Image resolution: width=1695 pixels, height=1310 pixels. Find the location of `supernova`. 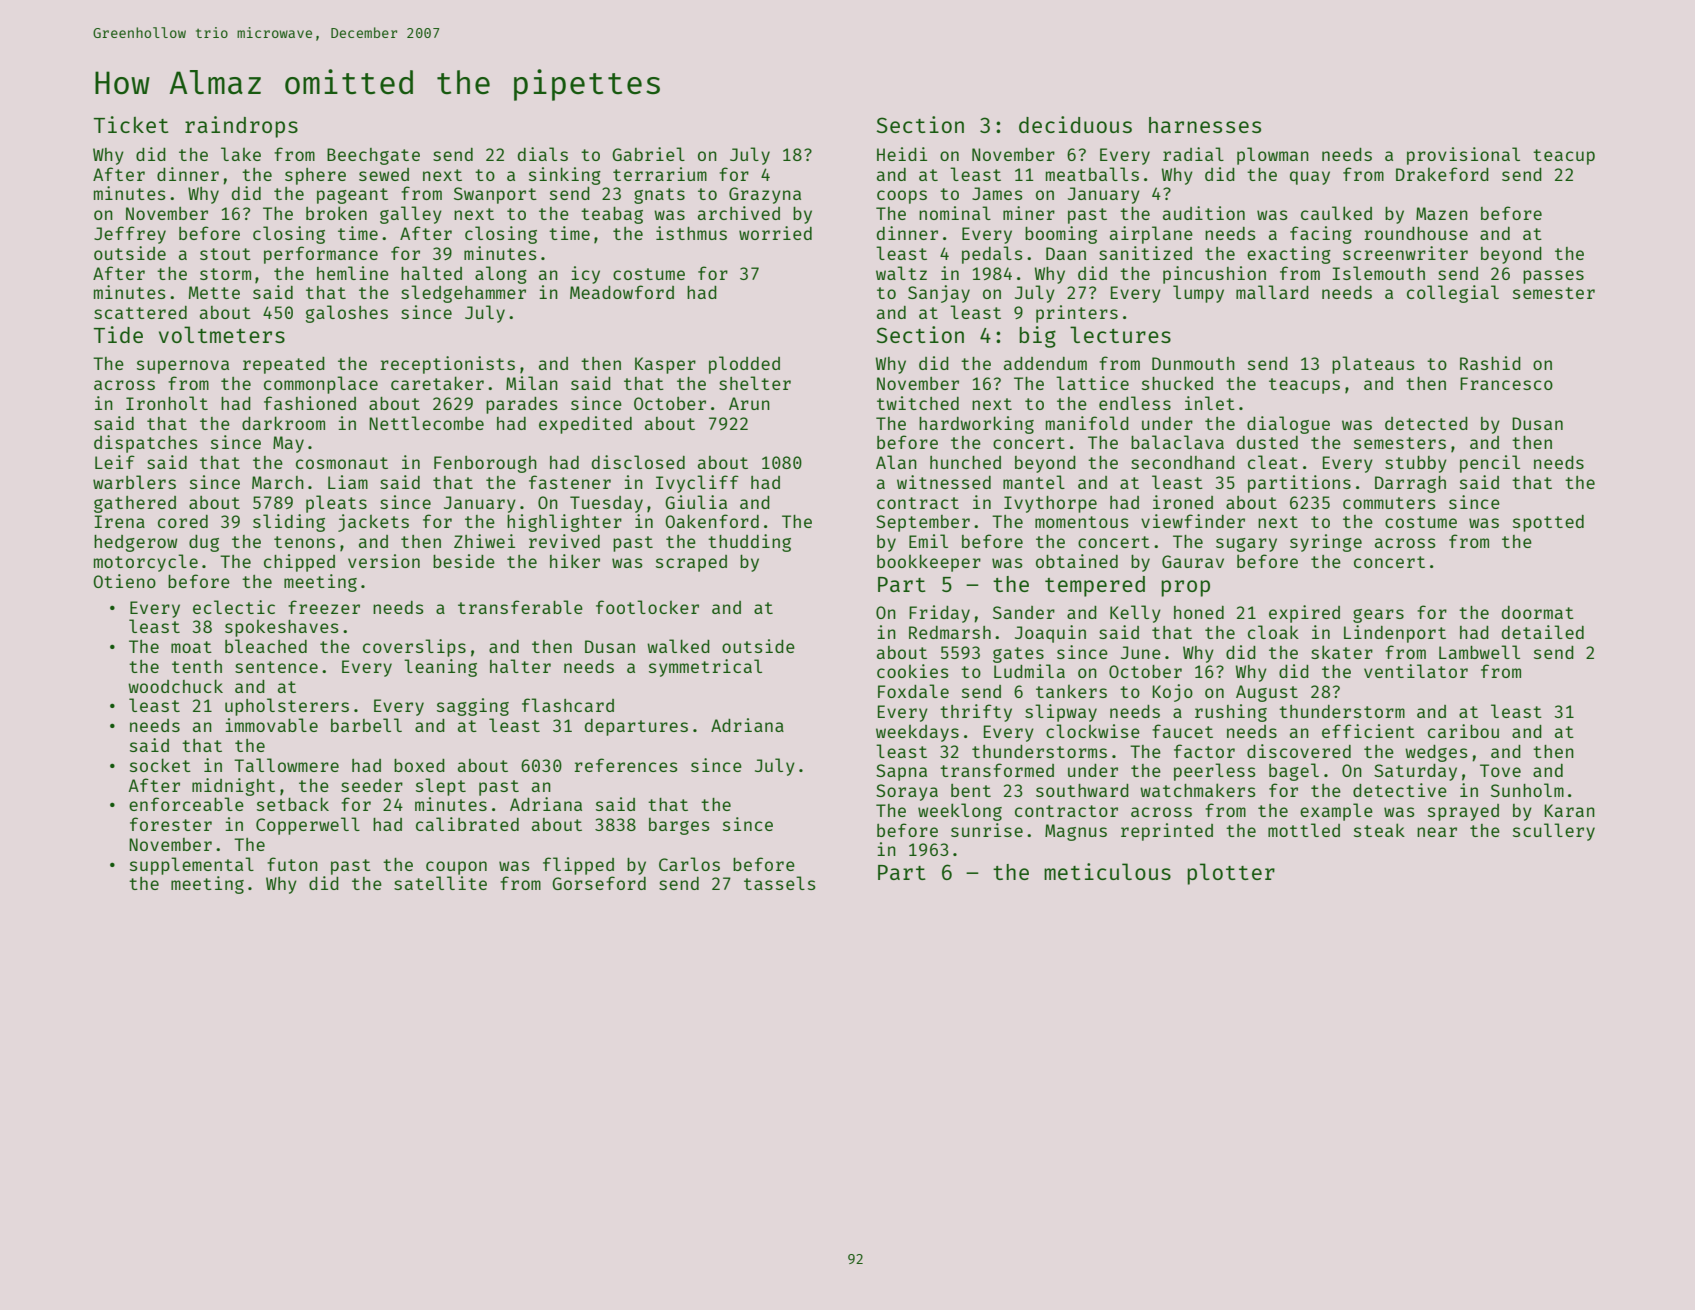

supernova is located at coordinates (183, 367).
